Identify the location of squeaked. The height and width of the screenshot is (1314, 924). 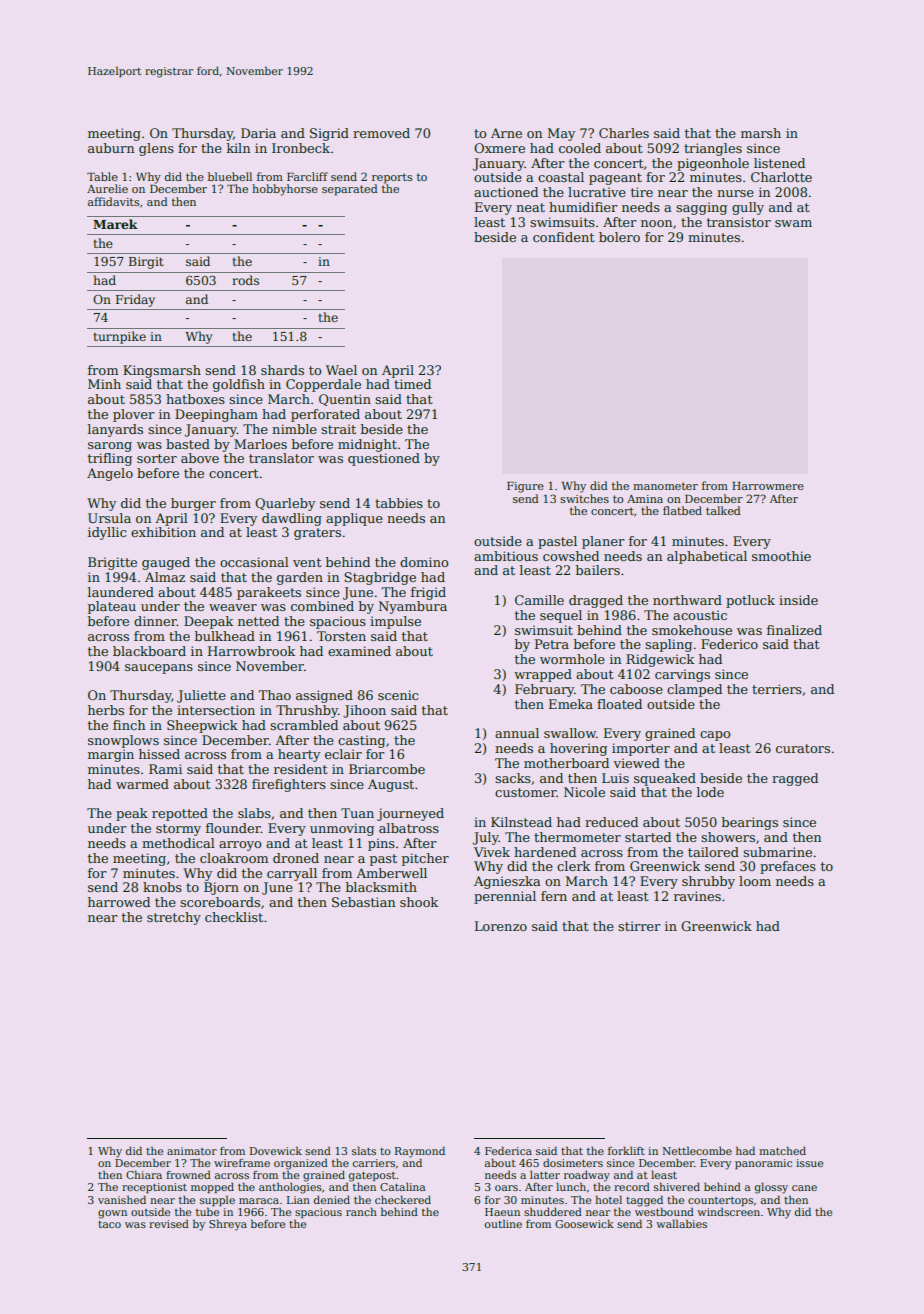
(665, 779).
